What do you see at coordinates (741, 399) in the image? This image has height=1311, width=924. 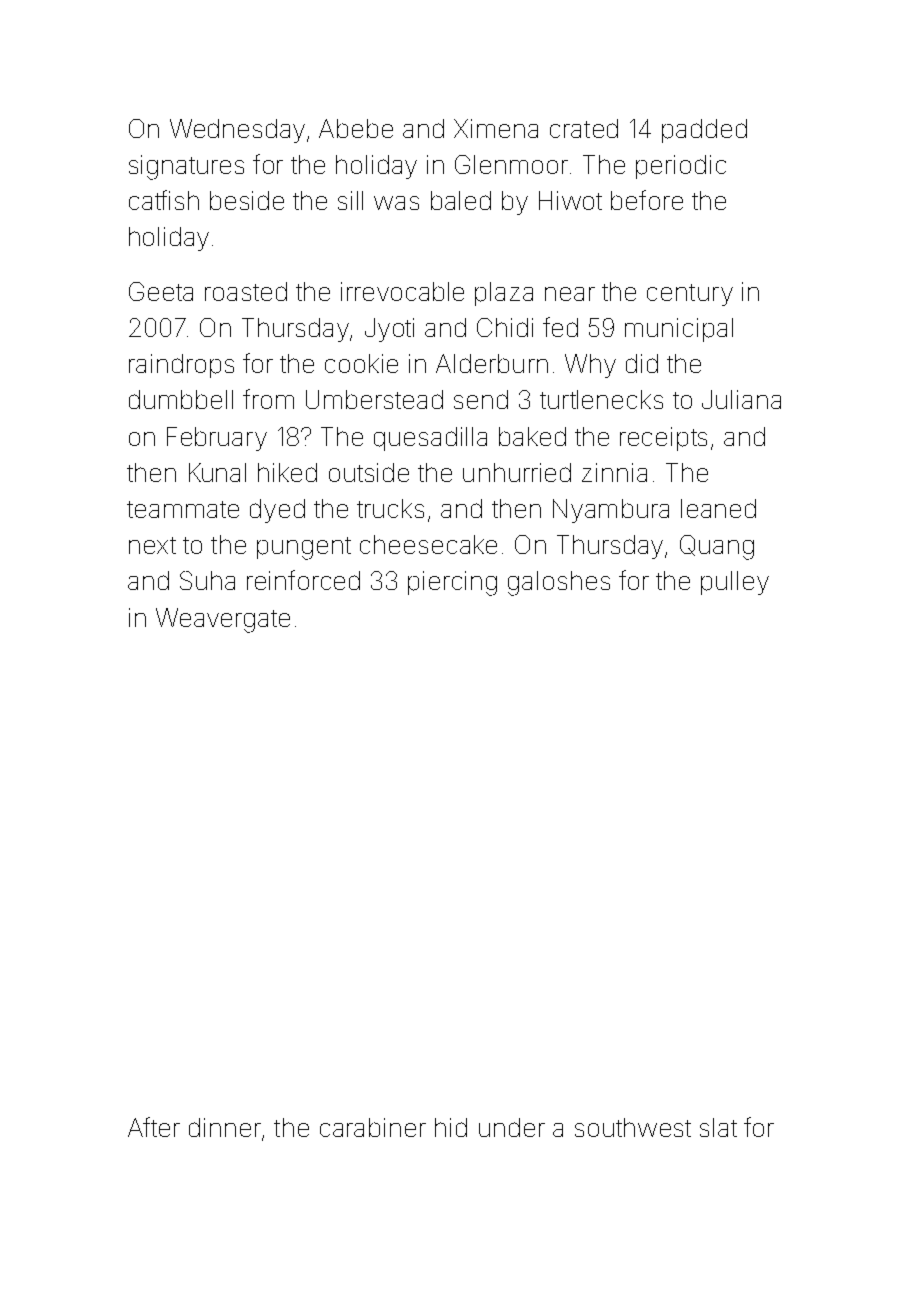 I see `Juliana` at bounding box center [741, 399].
